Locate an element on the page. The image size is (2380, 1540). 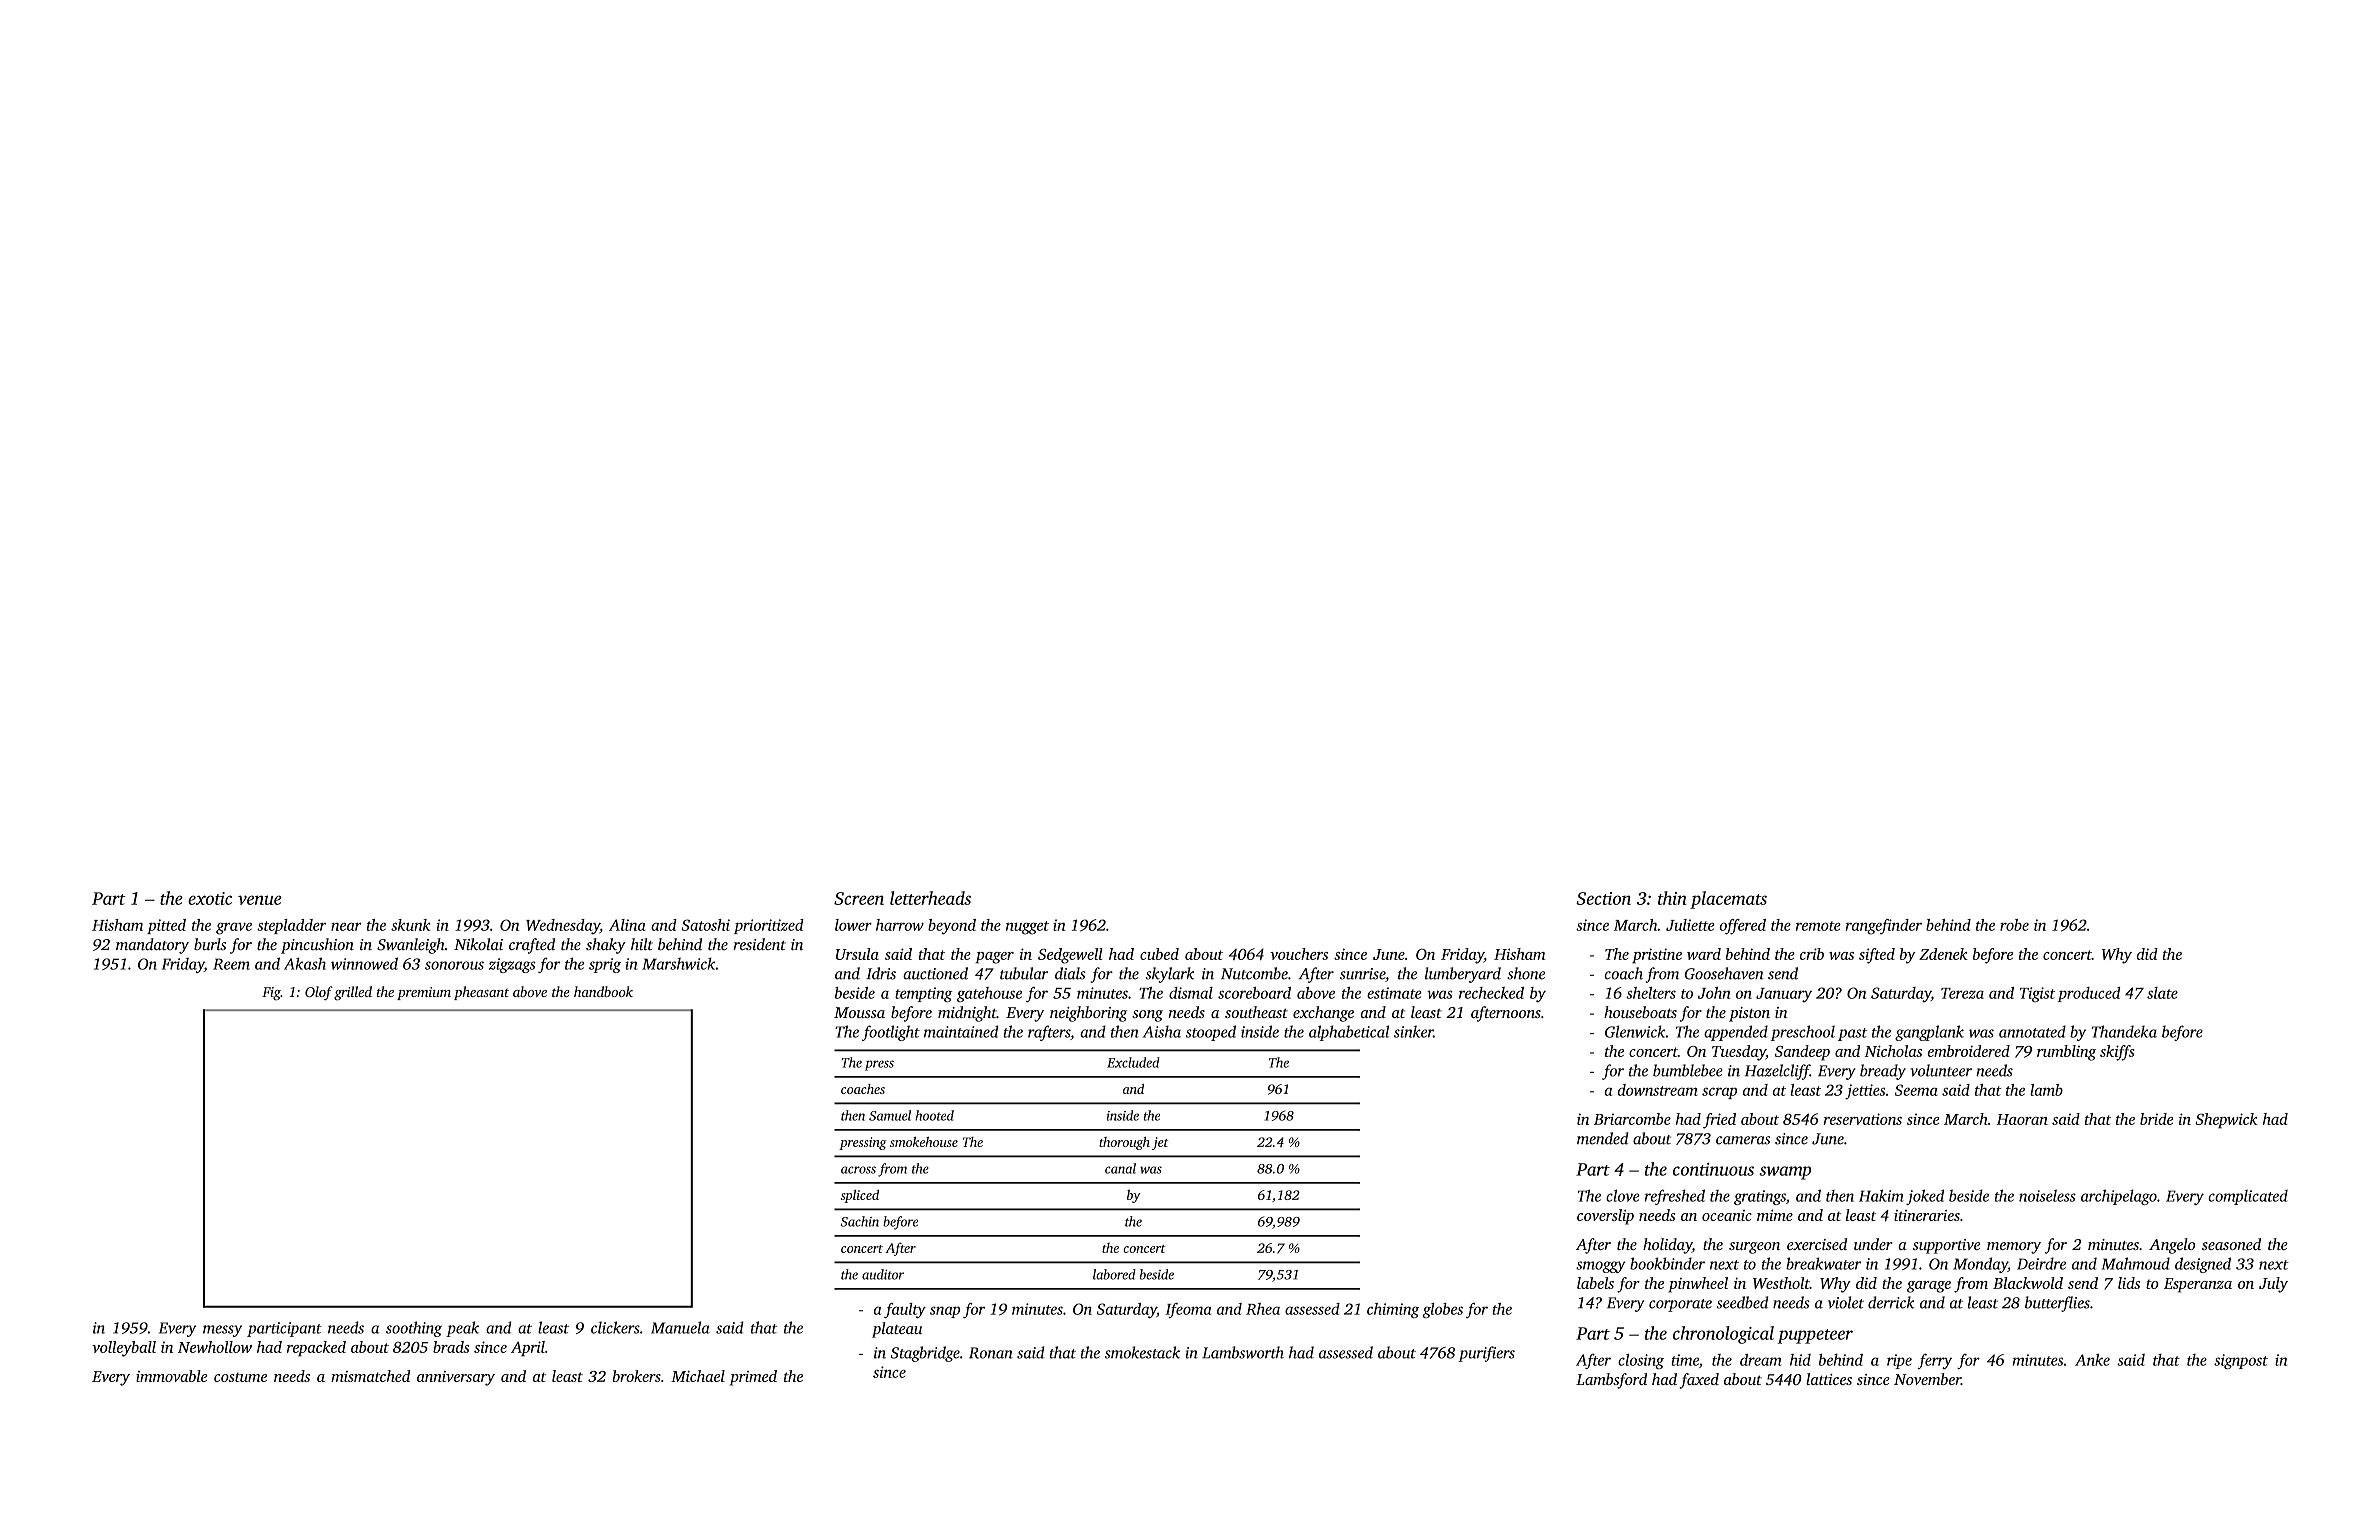
Seema is located at coordinates (1916, 1090).
